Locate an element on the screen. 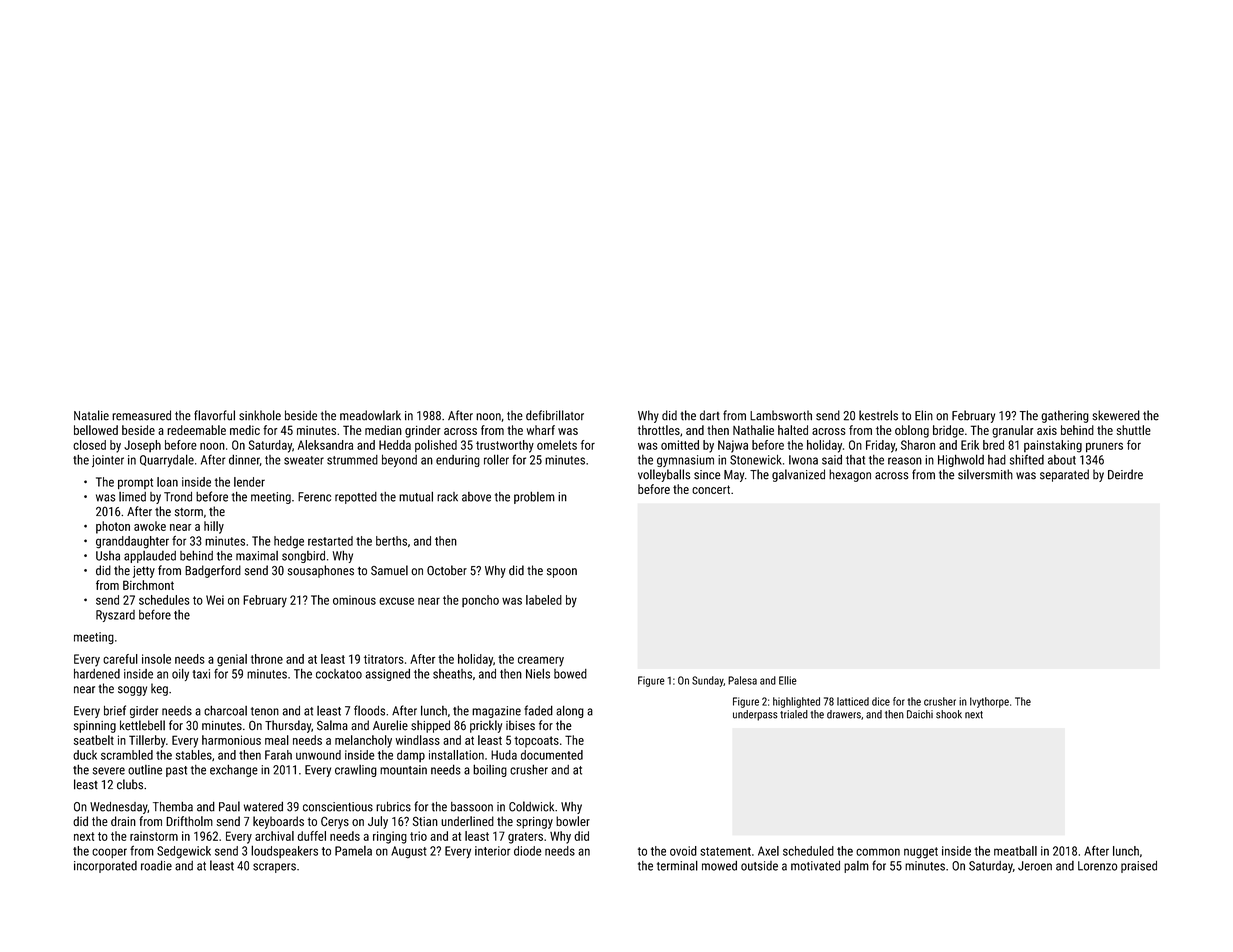  careful is located at coordinates (120, 659).
